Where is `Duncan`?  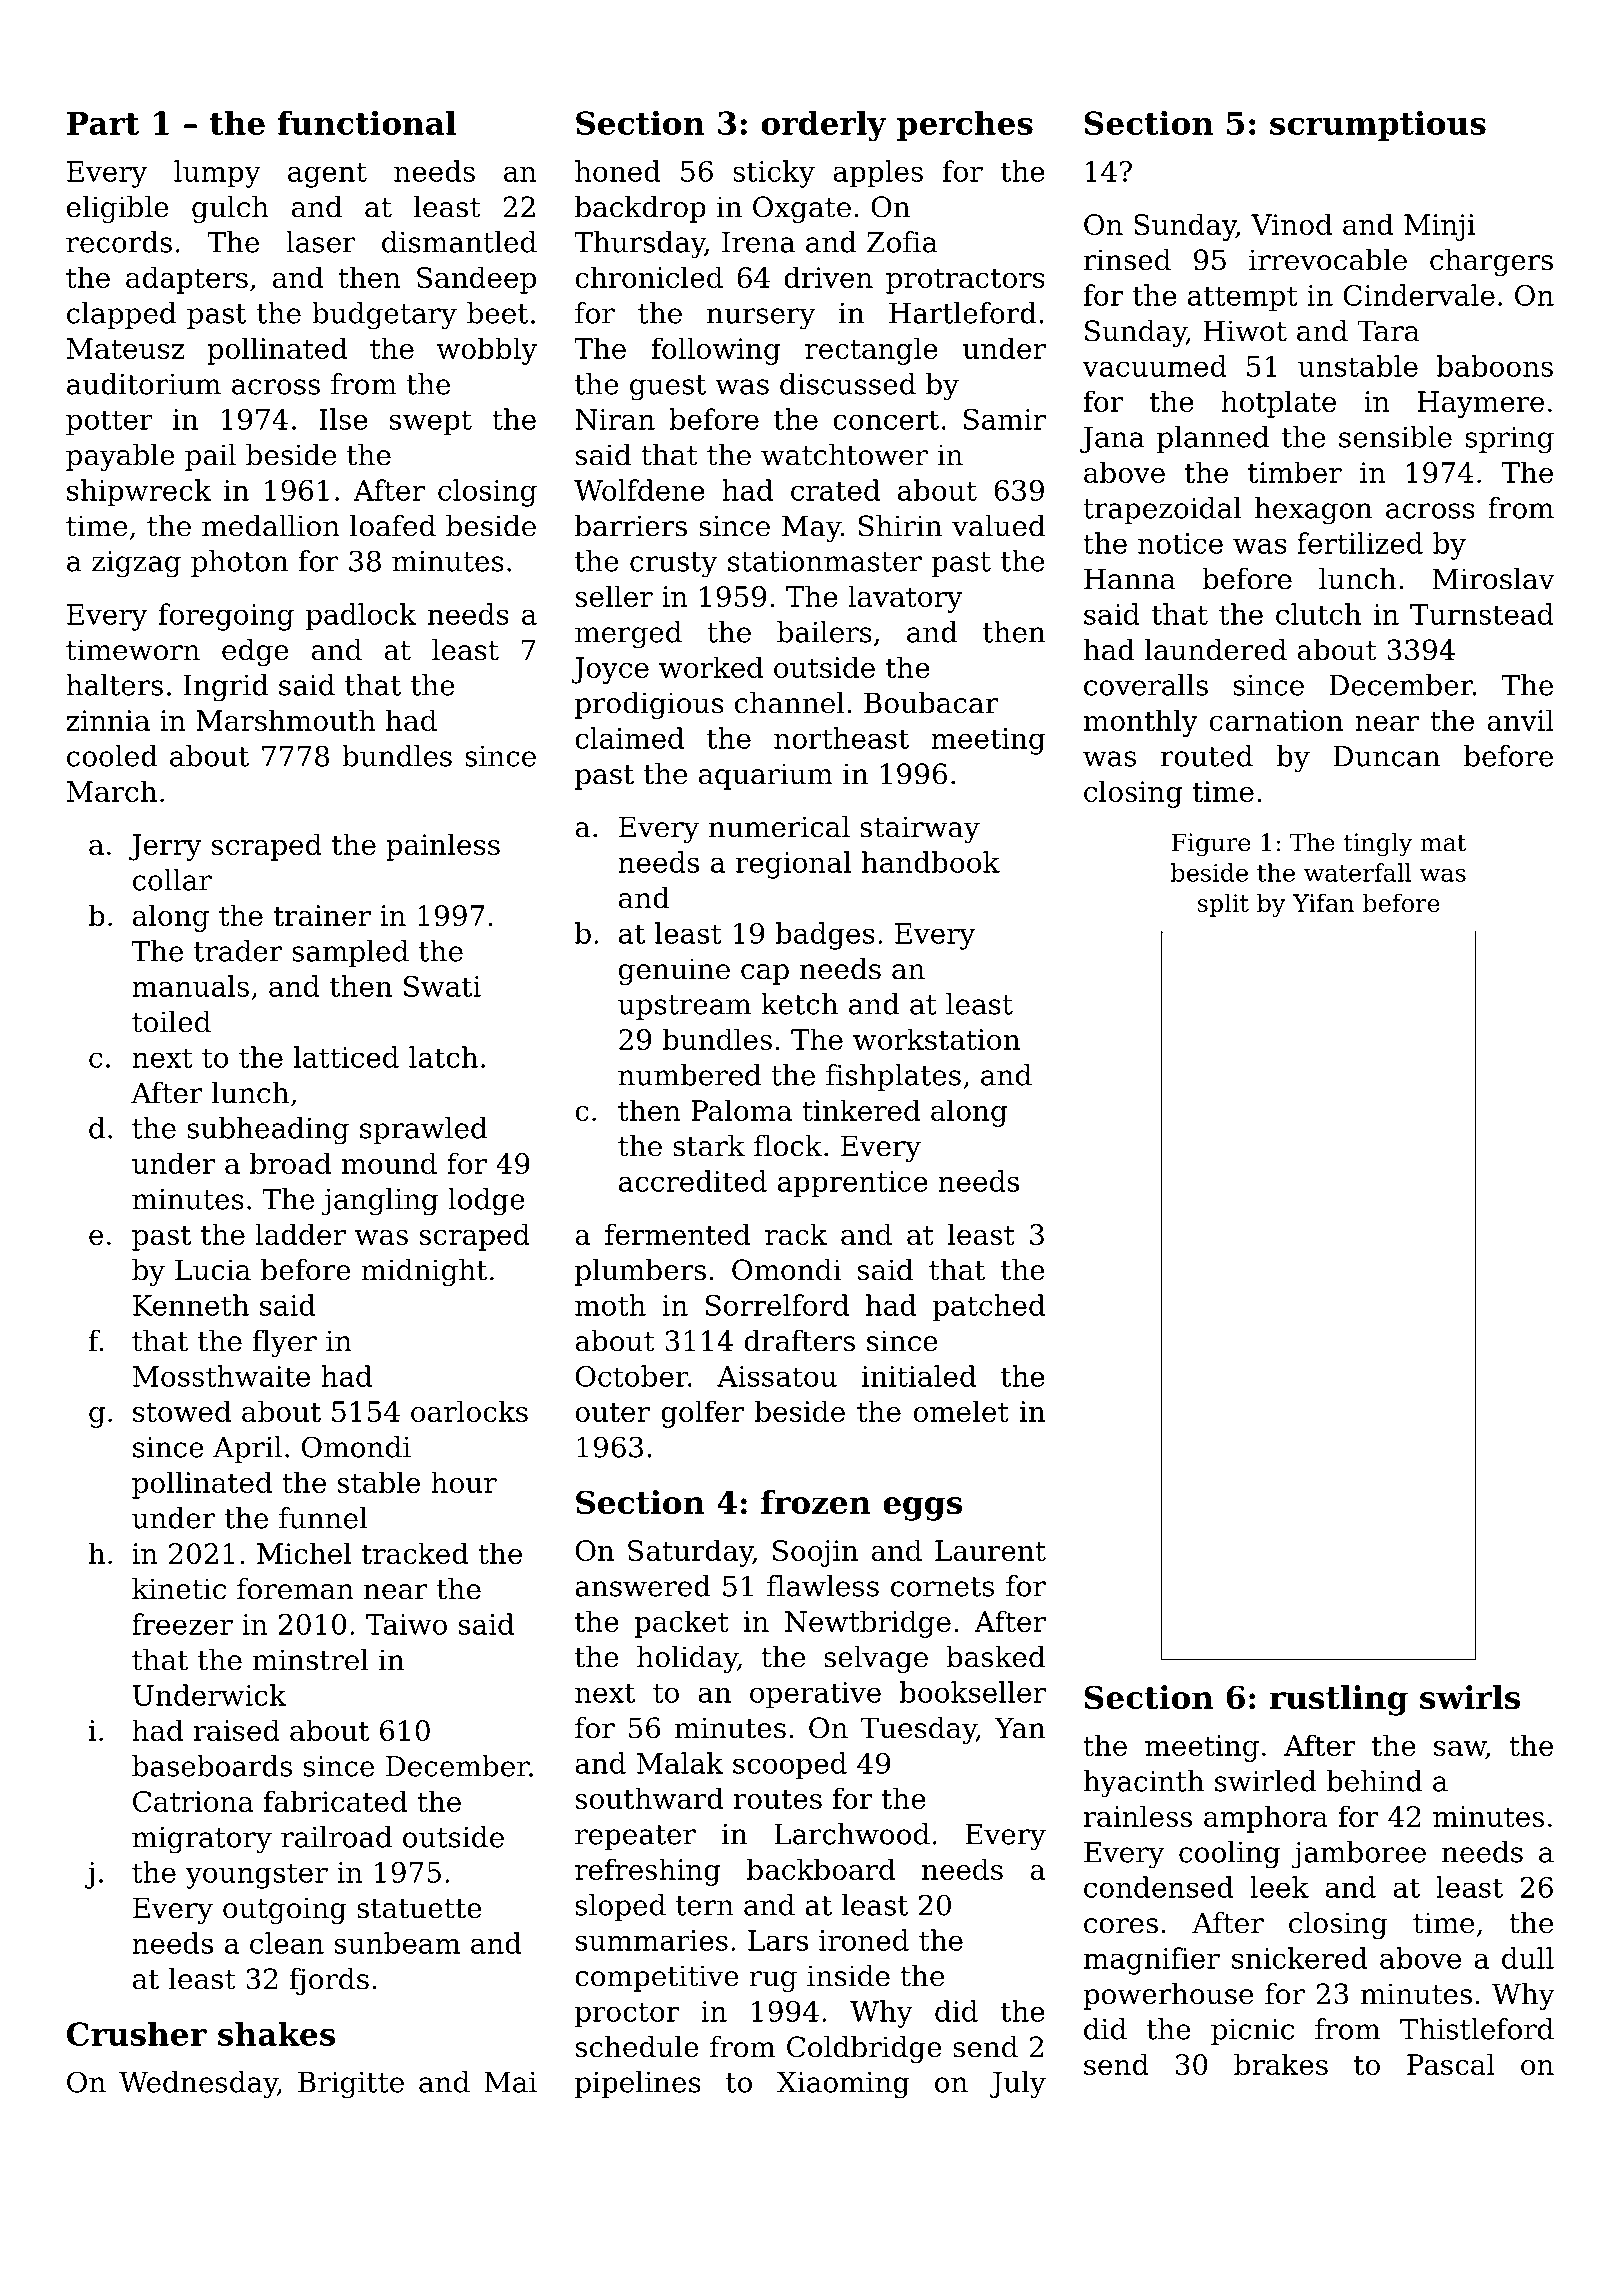 Duncan is located at coordinates (1387, 756).
